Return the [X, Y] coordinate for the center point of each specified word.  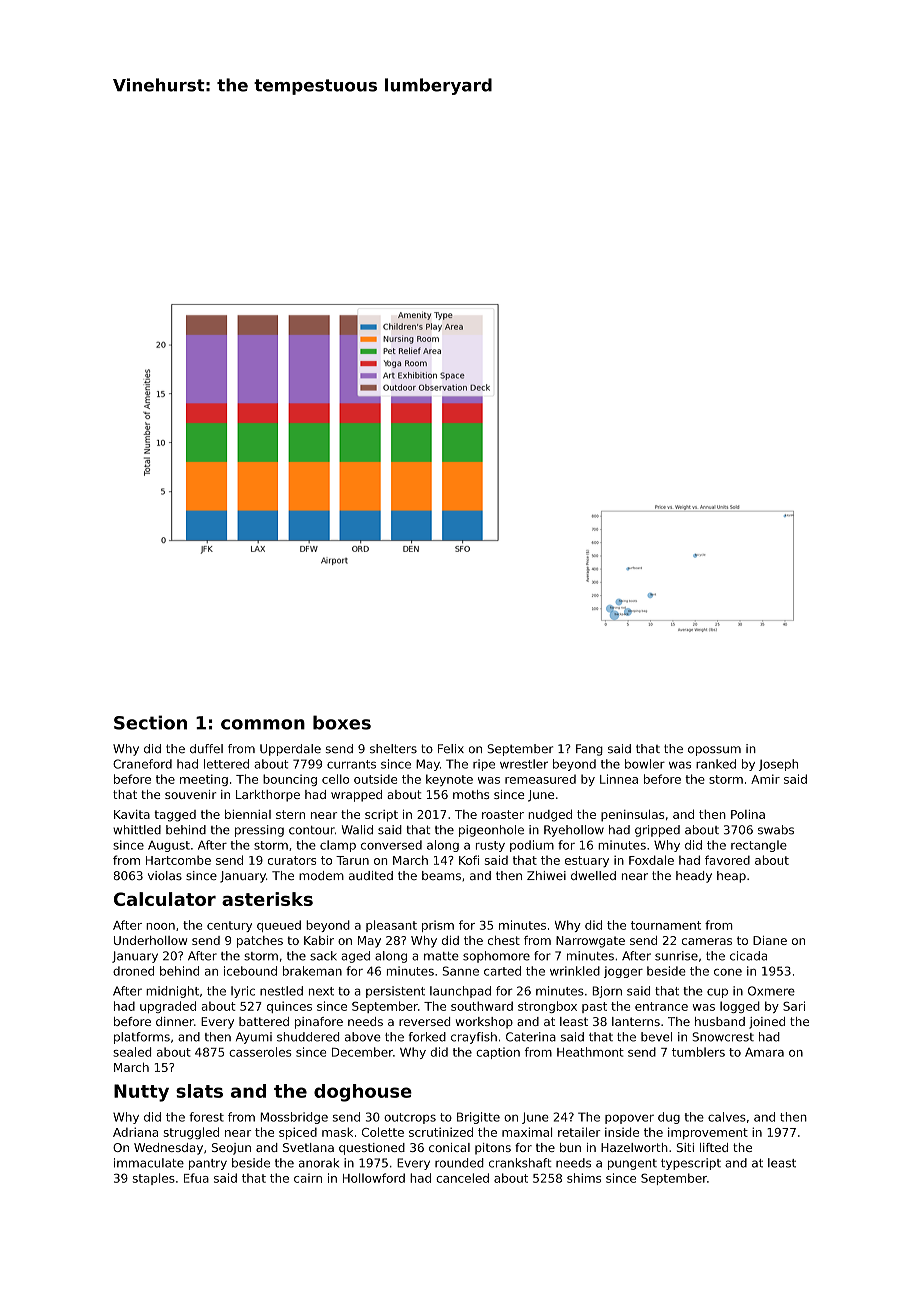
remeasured [540, 779]
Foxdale [651, 860]
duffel [206, 749]
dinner [175, 1021]
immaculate [149, 1163]
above [363, 1037]
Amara [764, 1052]
